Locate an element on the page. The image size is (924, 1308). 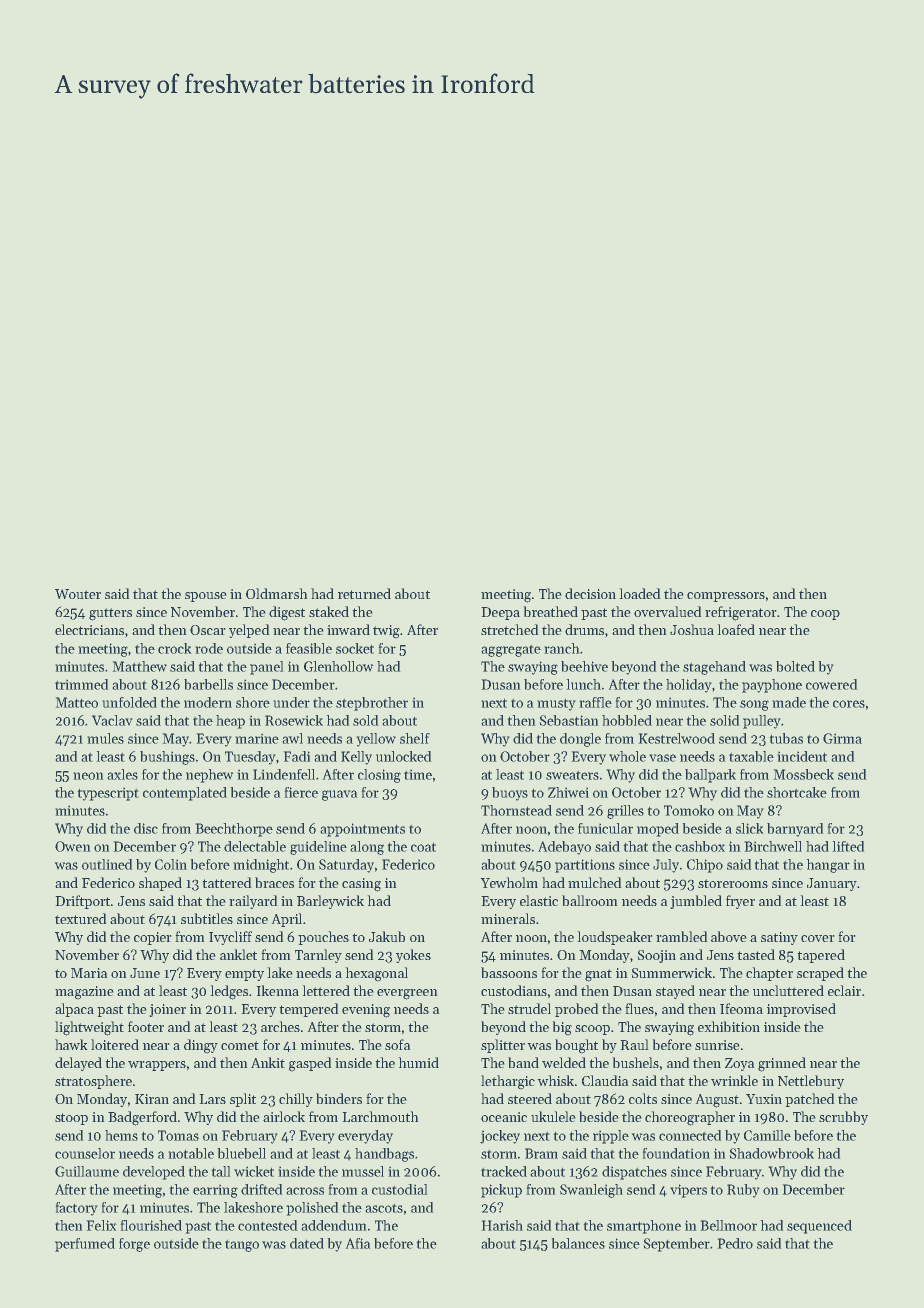
hobbled is located at coordinates (627, 720).
